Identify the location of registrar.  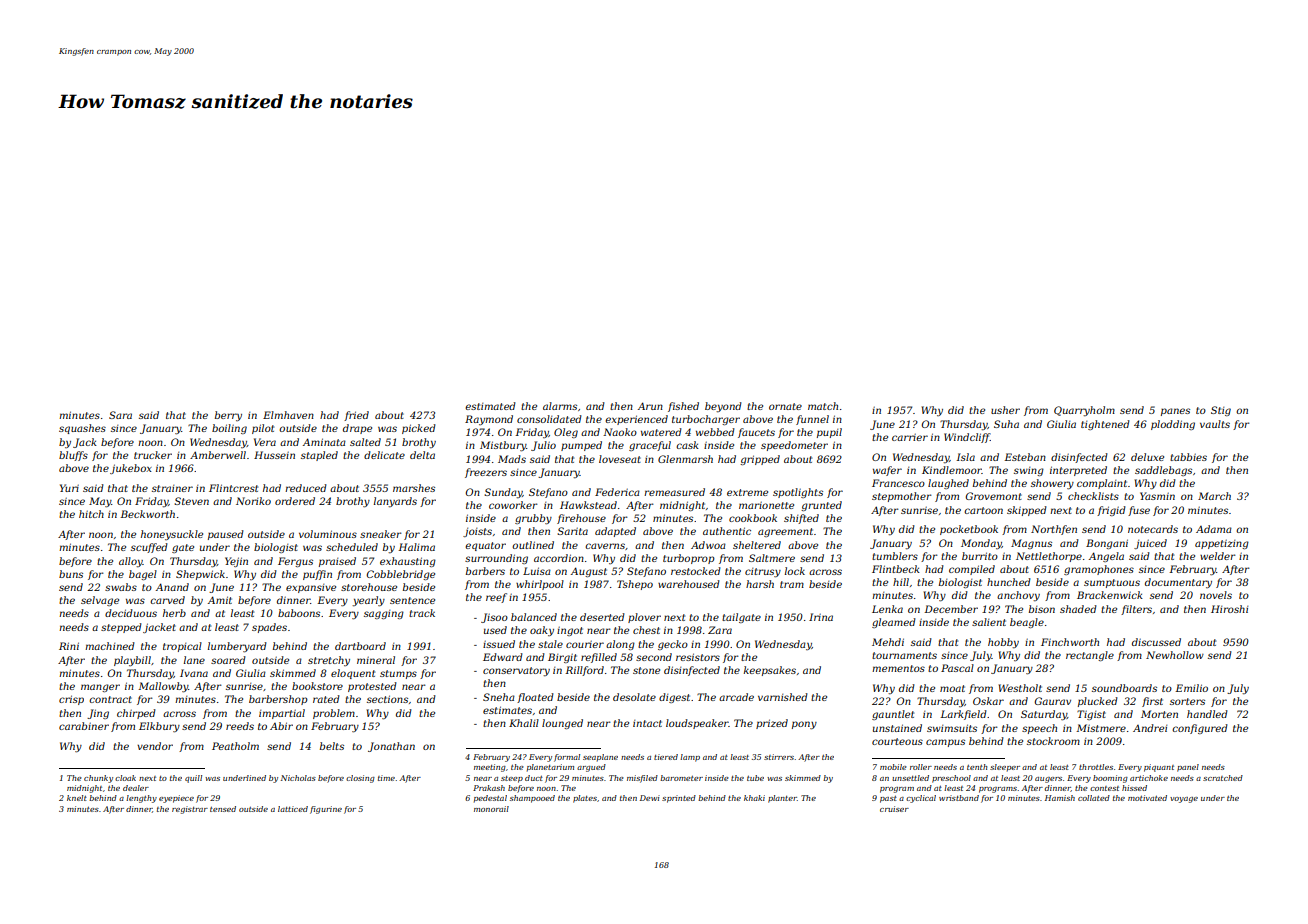
(190, 810).
